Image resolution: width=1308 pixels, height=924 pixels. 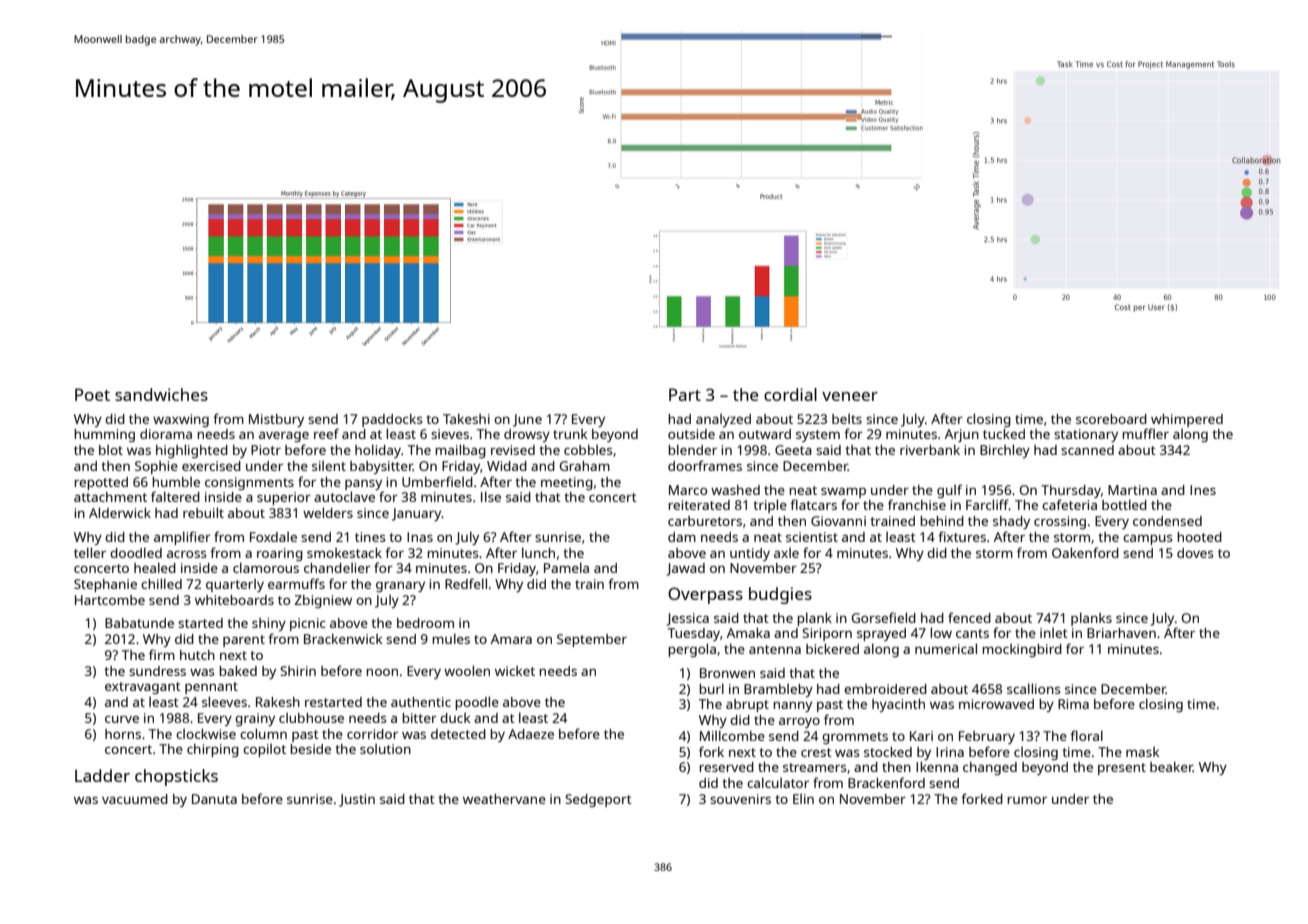 What do you see at coordinates (1073, 704) in the screenshot?
I see `Rima` at bounding box center [1073, 704].
